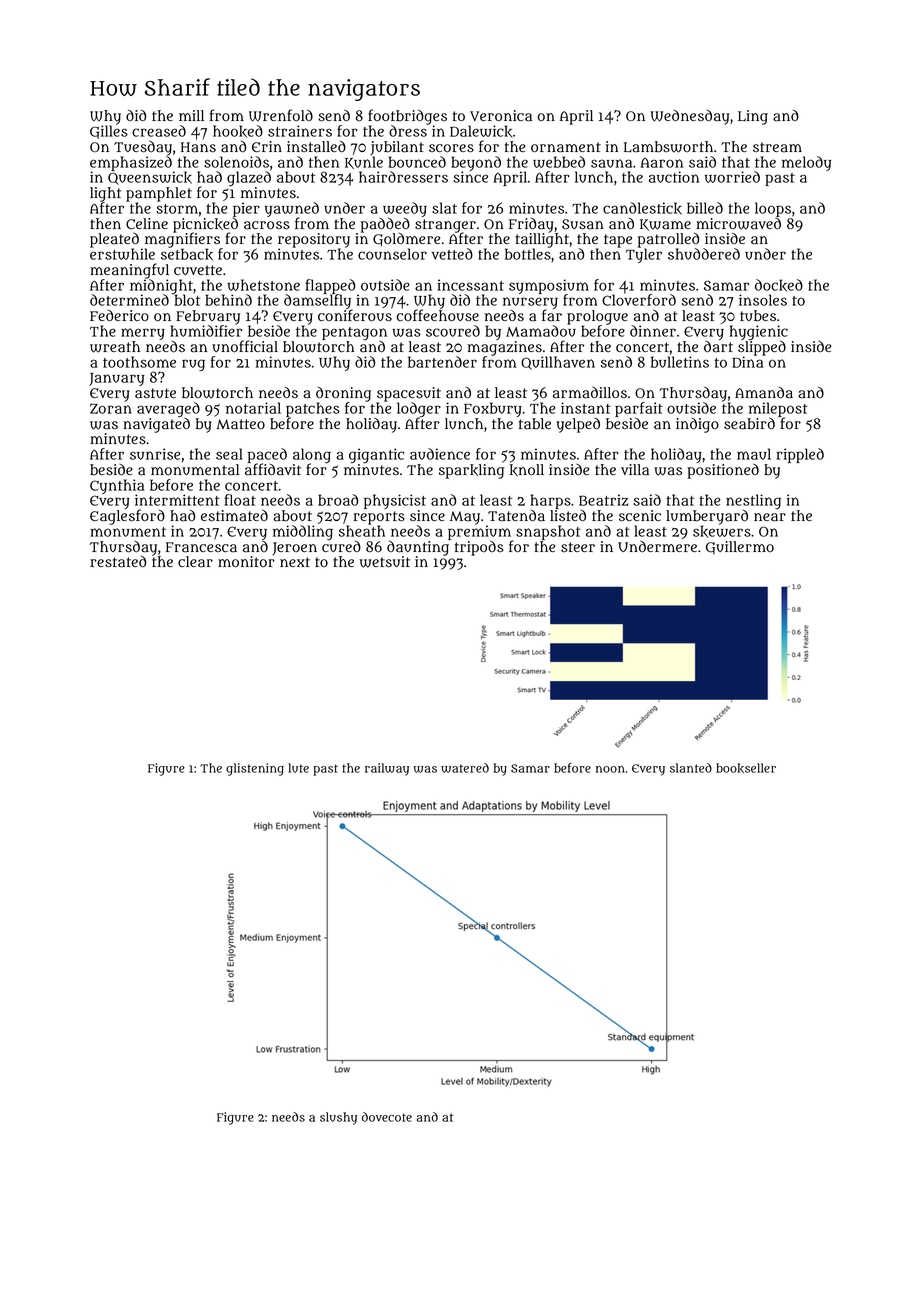 The image size is (924, 1308). Describe the element at coordinates (255, 769) in the screenshot. I see `glistening` at that location.
